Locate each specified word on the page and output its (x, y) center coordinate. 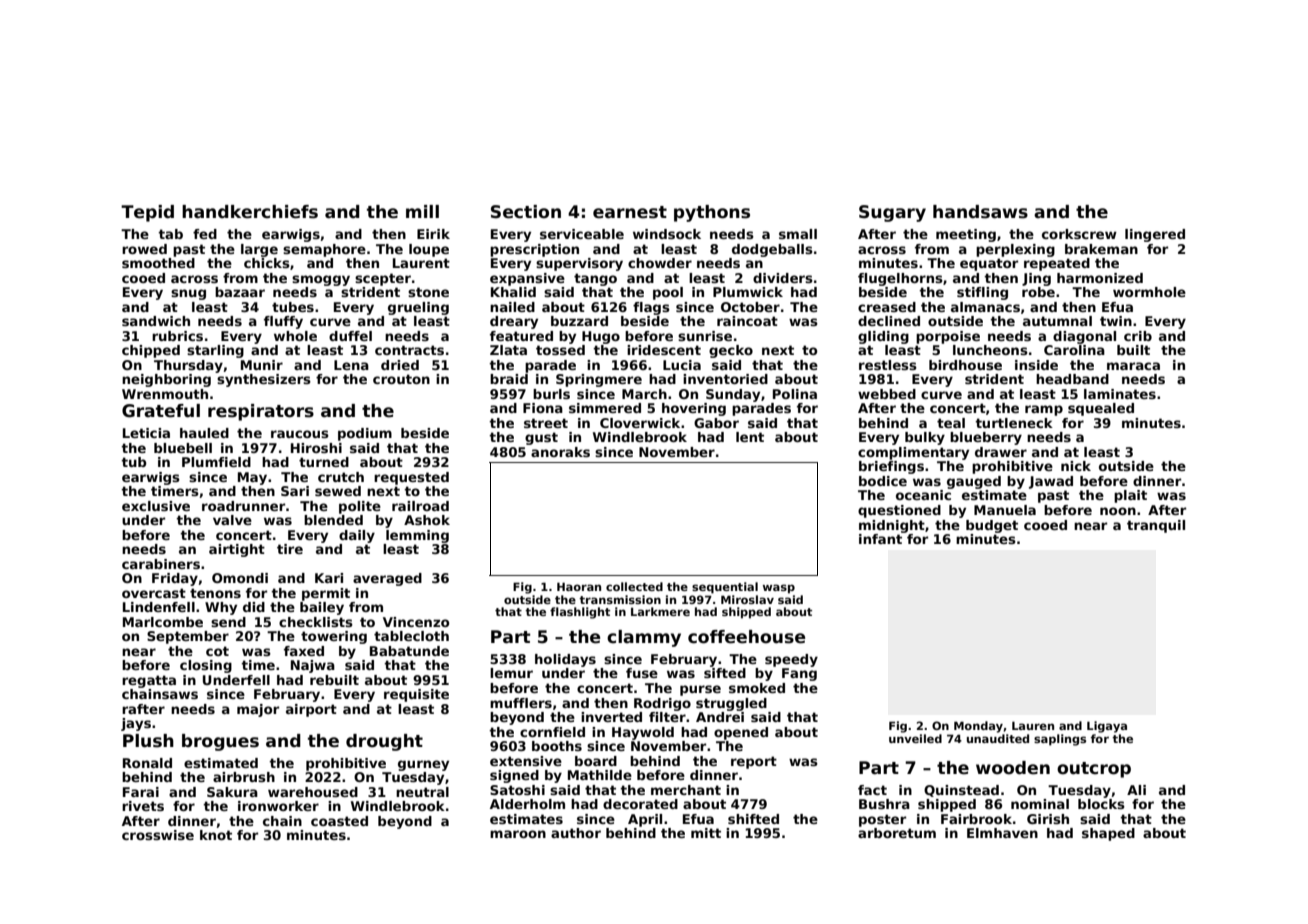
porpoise (948, 337)
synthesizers (264, 380)
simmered (605, 408)
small (798, 234)
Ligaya (1107, 727)
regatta (149, 681)
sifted (725, 673)
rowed (144, 249)
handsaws (980, 212)
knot (216, 835)
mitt (706, 833)
